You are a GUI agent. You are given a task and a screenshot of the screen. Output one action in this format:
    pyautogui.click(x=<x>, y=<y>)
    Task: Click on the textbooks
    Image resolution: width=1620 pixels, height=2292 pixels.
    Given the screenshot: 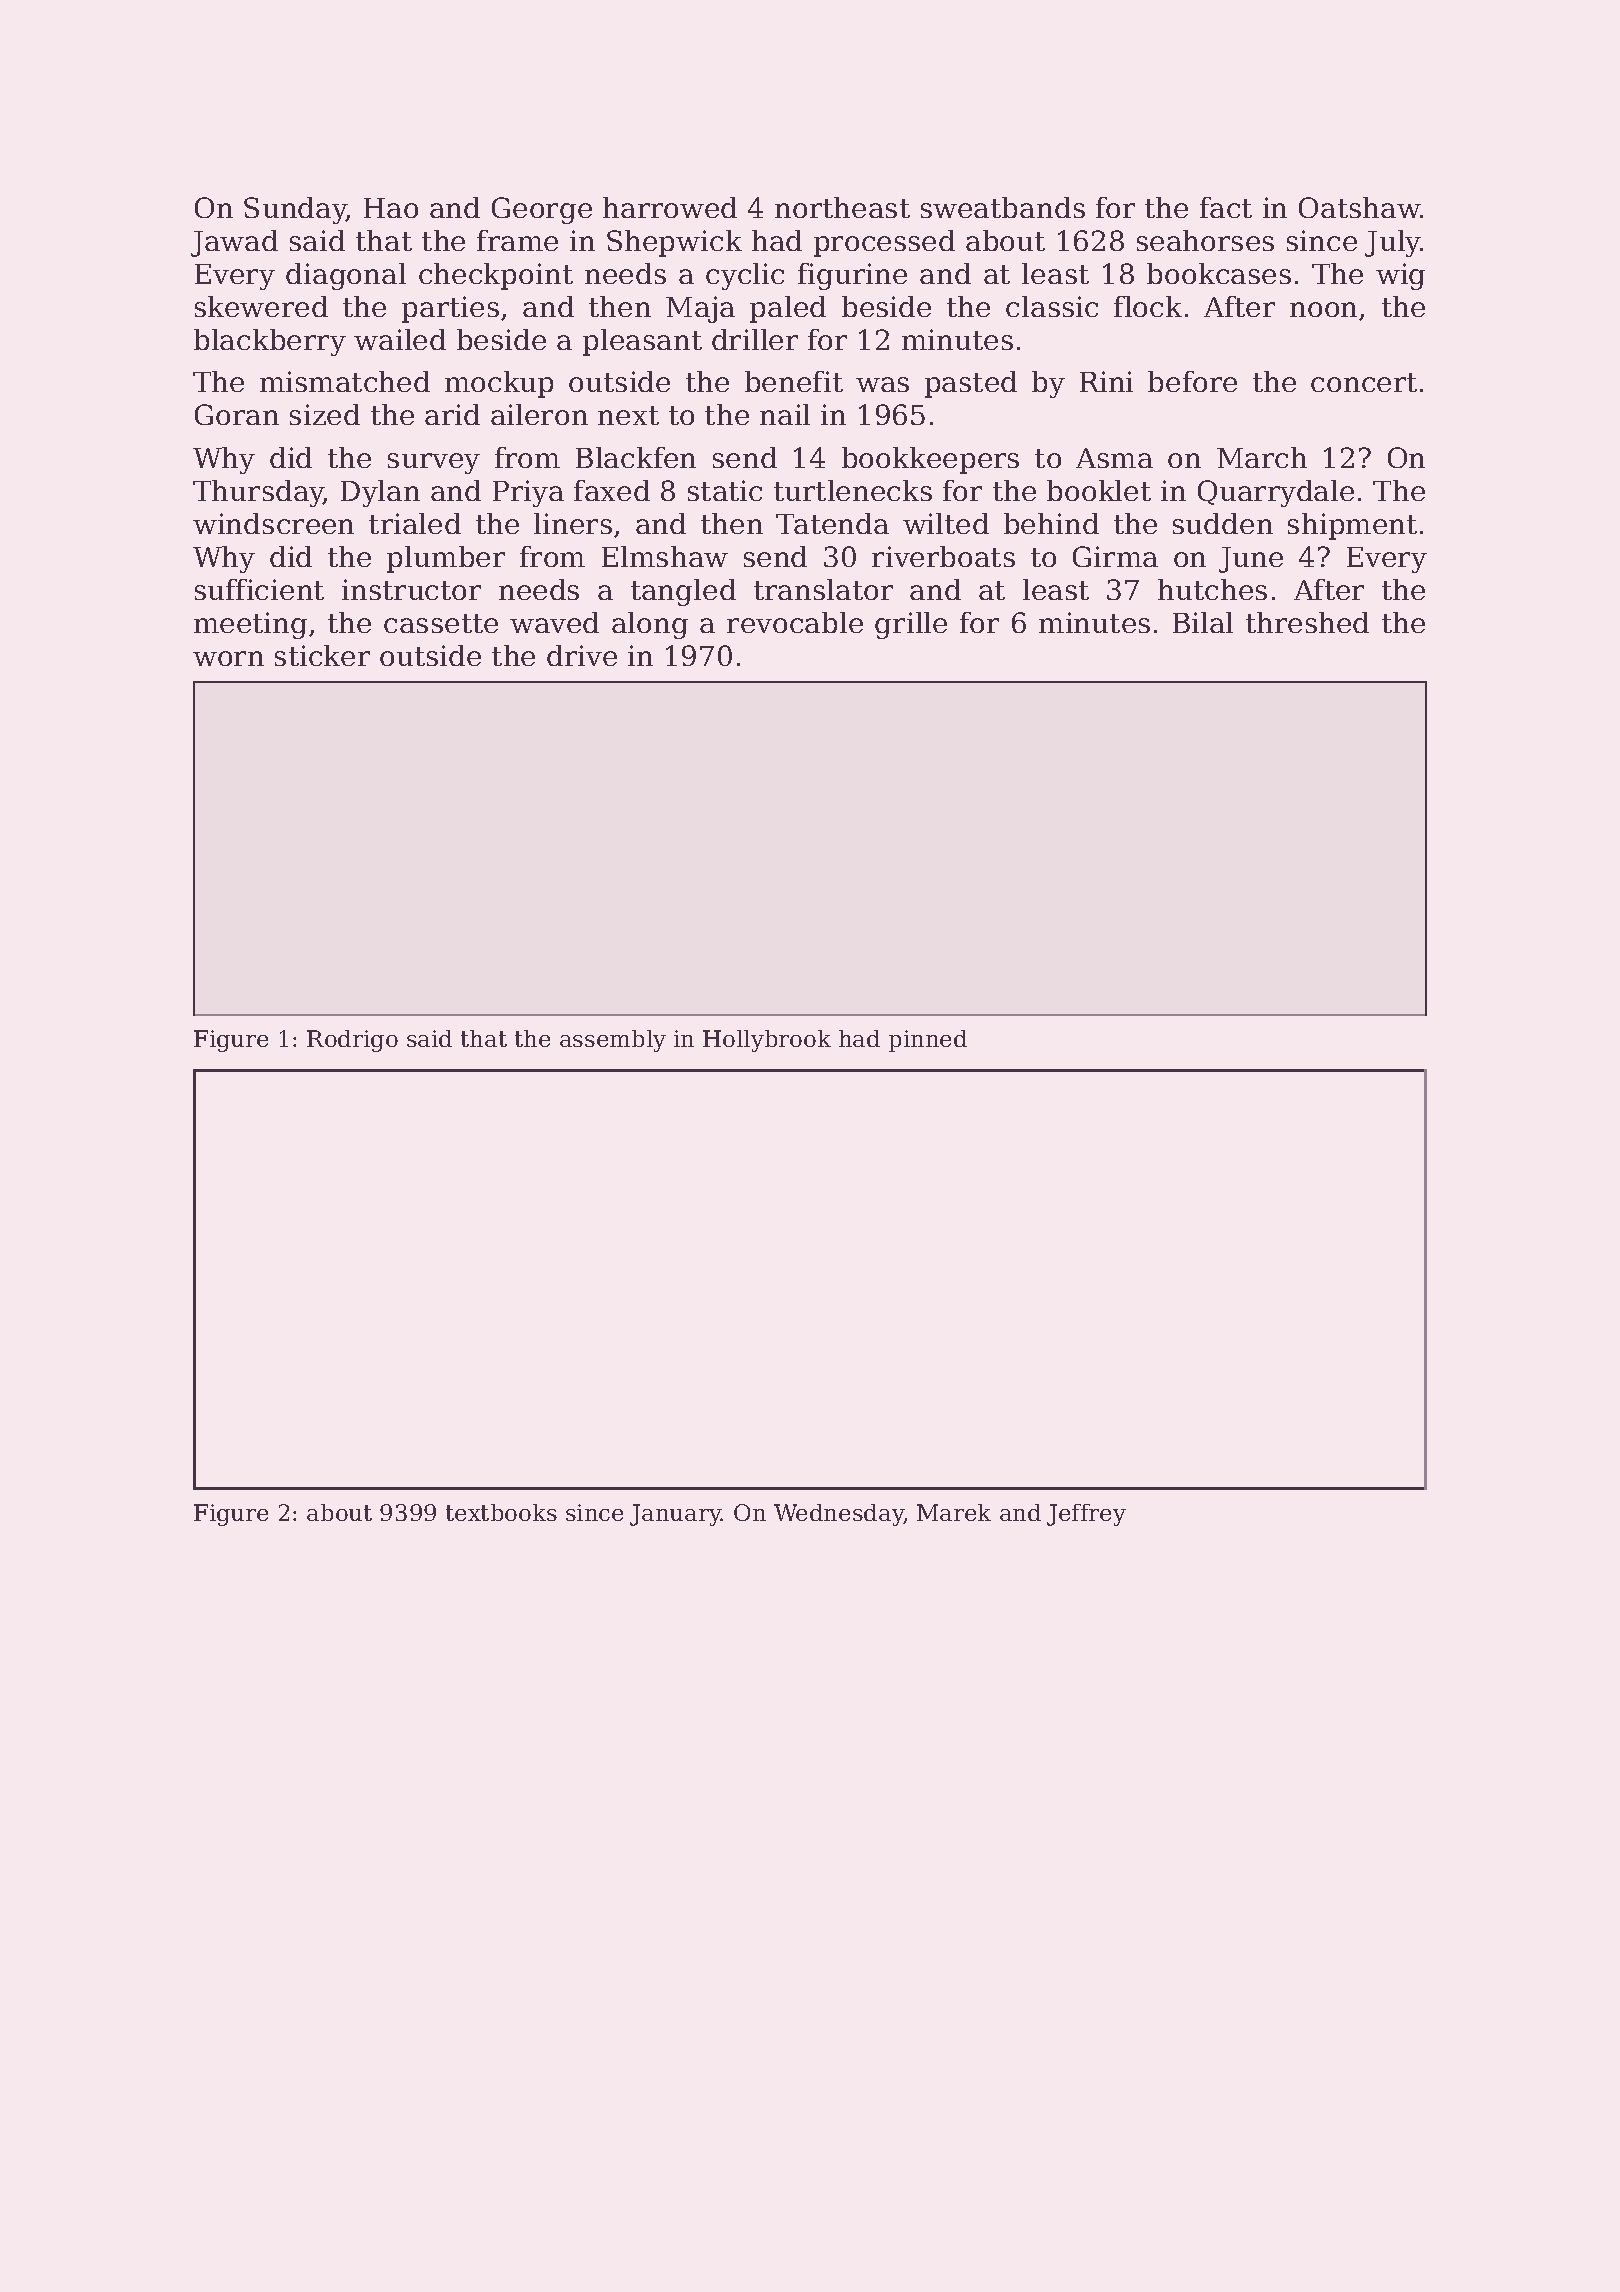 What is the action you would take?
    pyautogui.click(x=501, y=1512)
